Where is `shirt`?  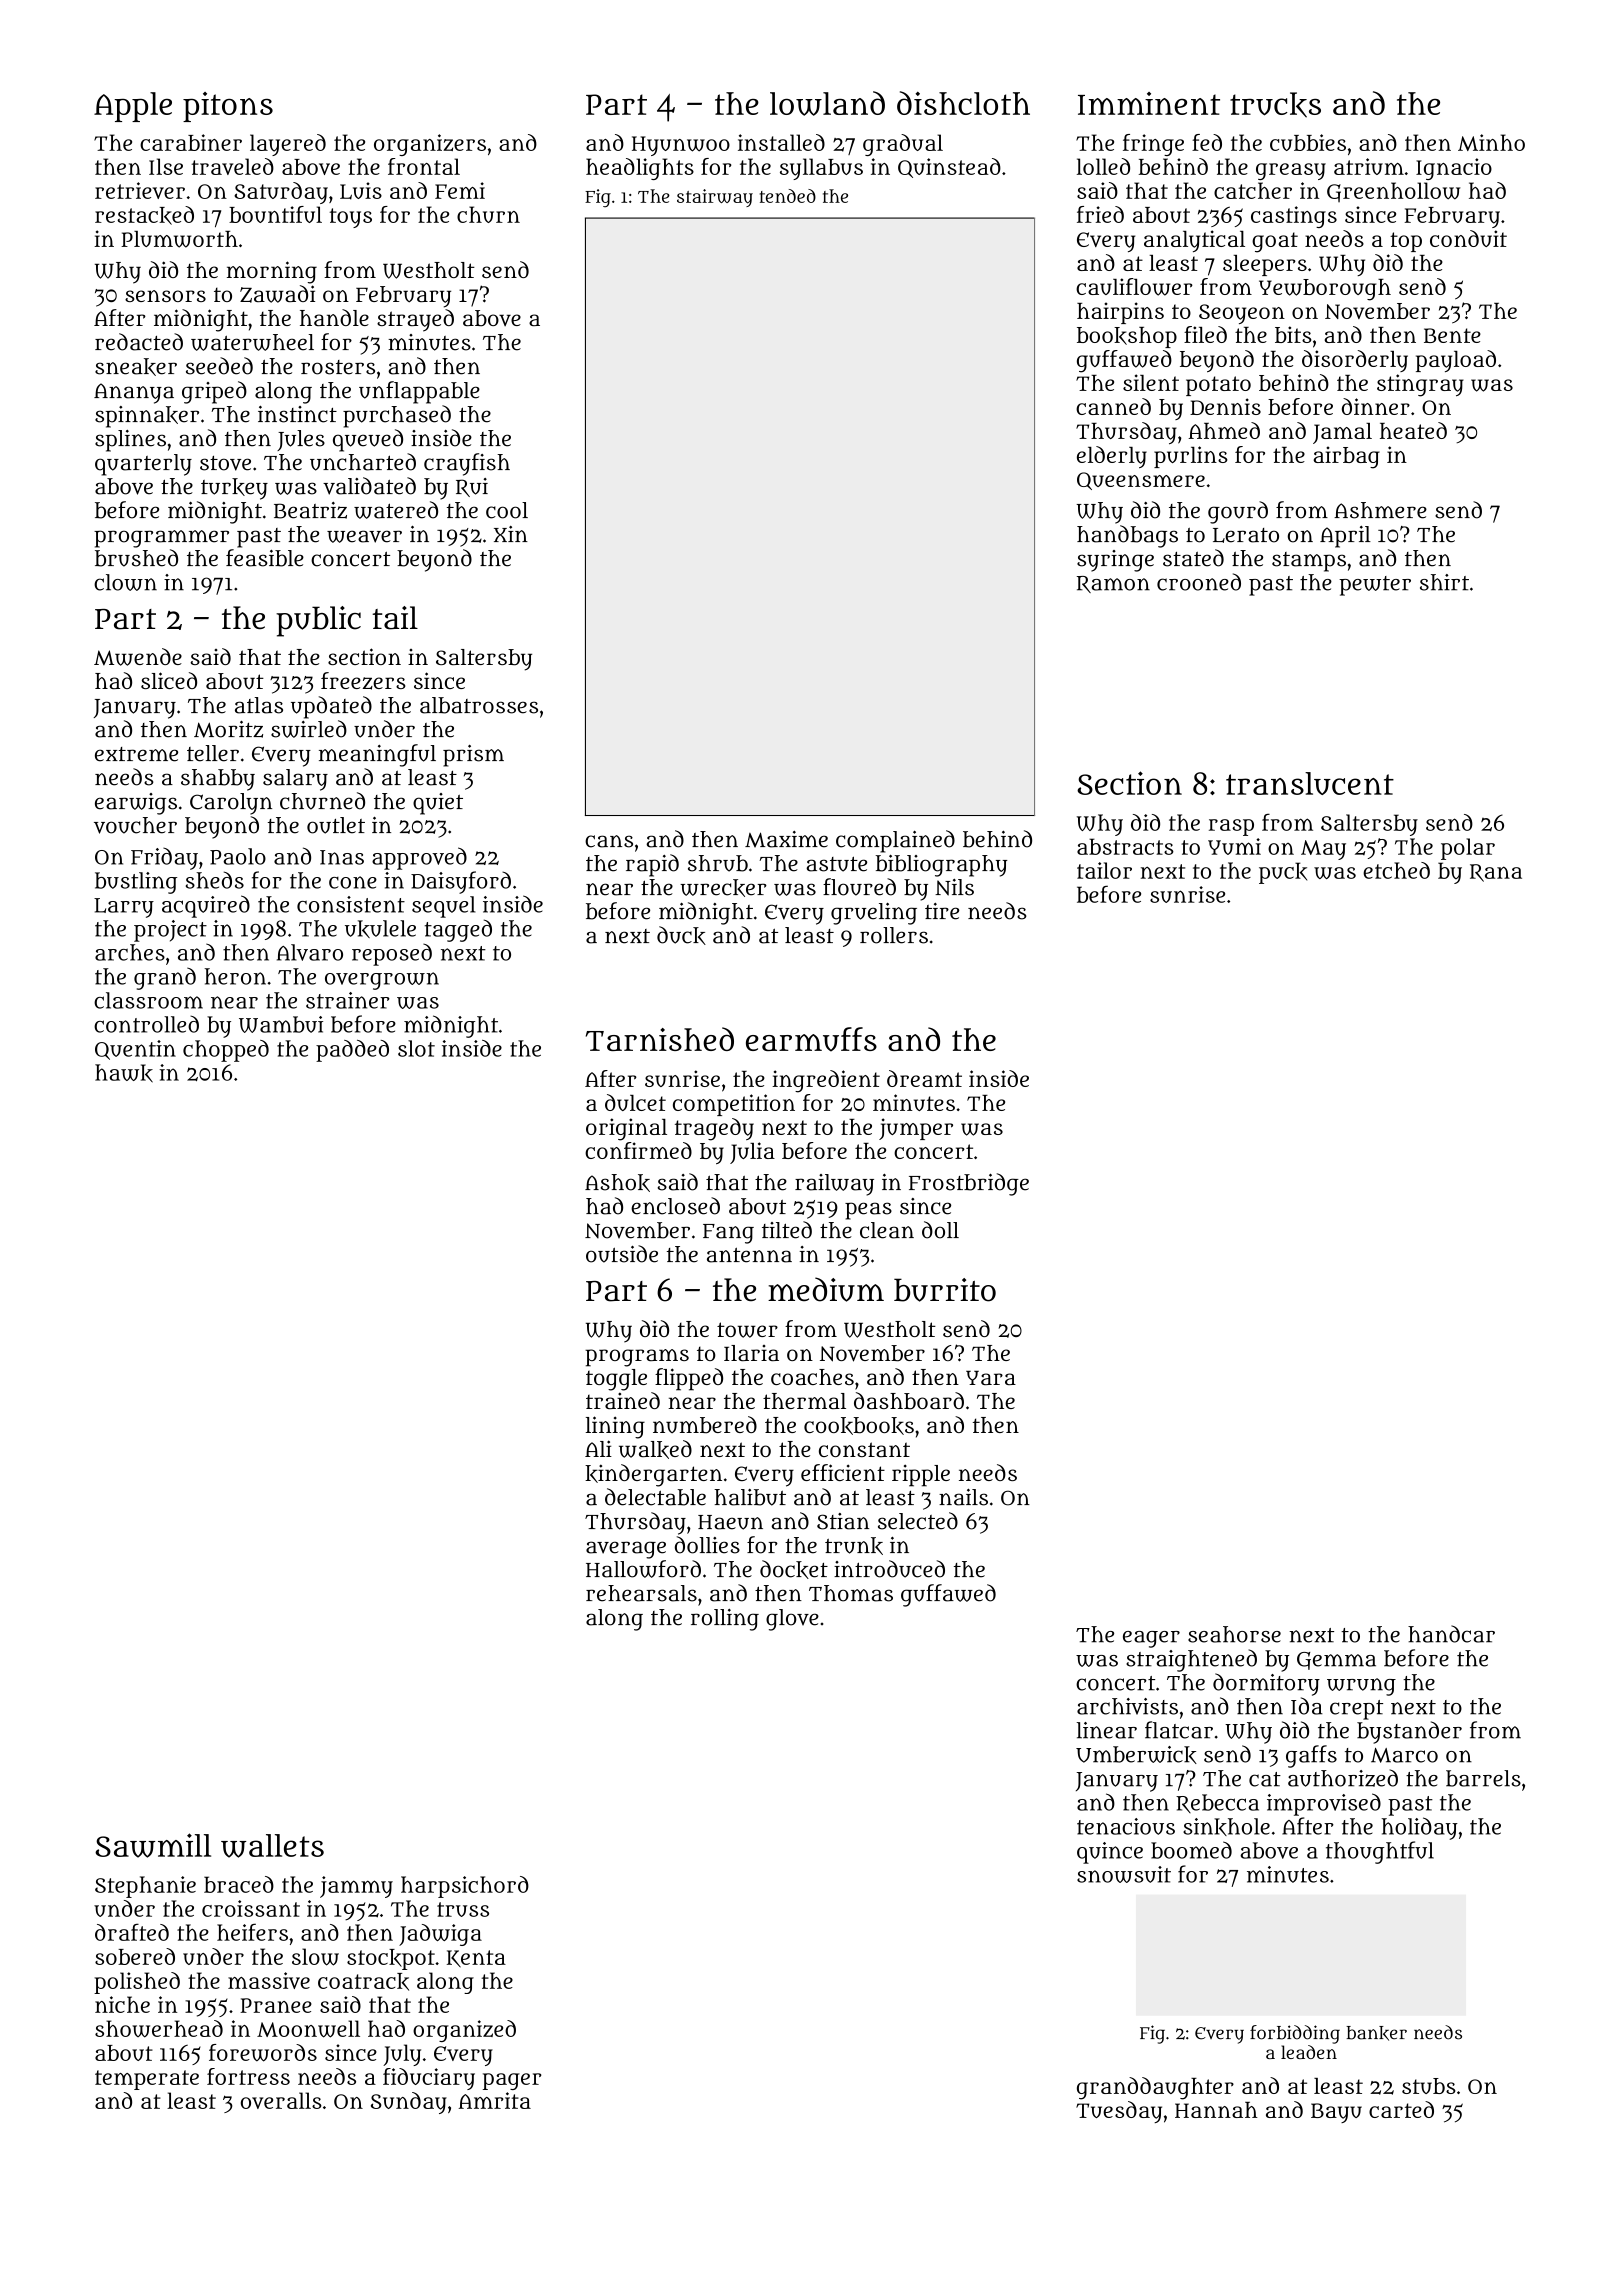
shirt is located at coordinates (1444, 582).
